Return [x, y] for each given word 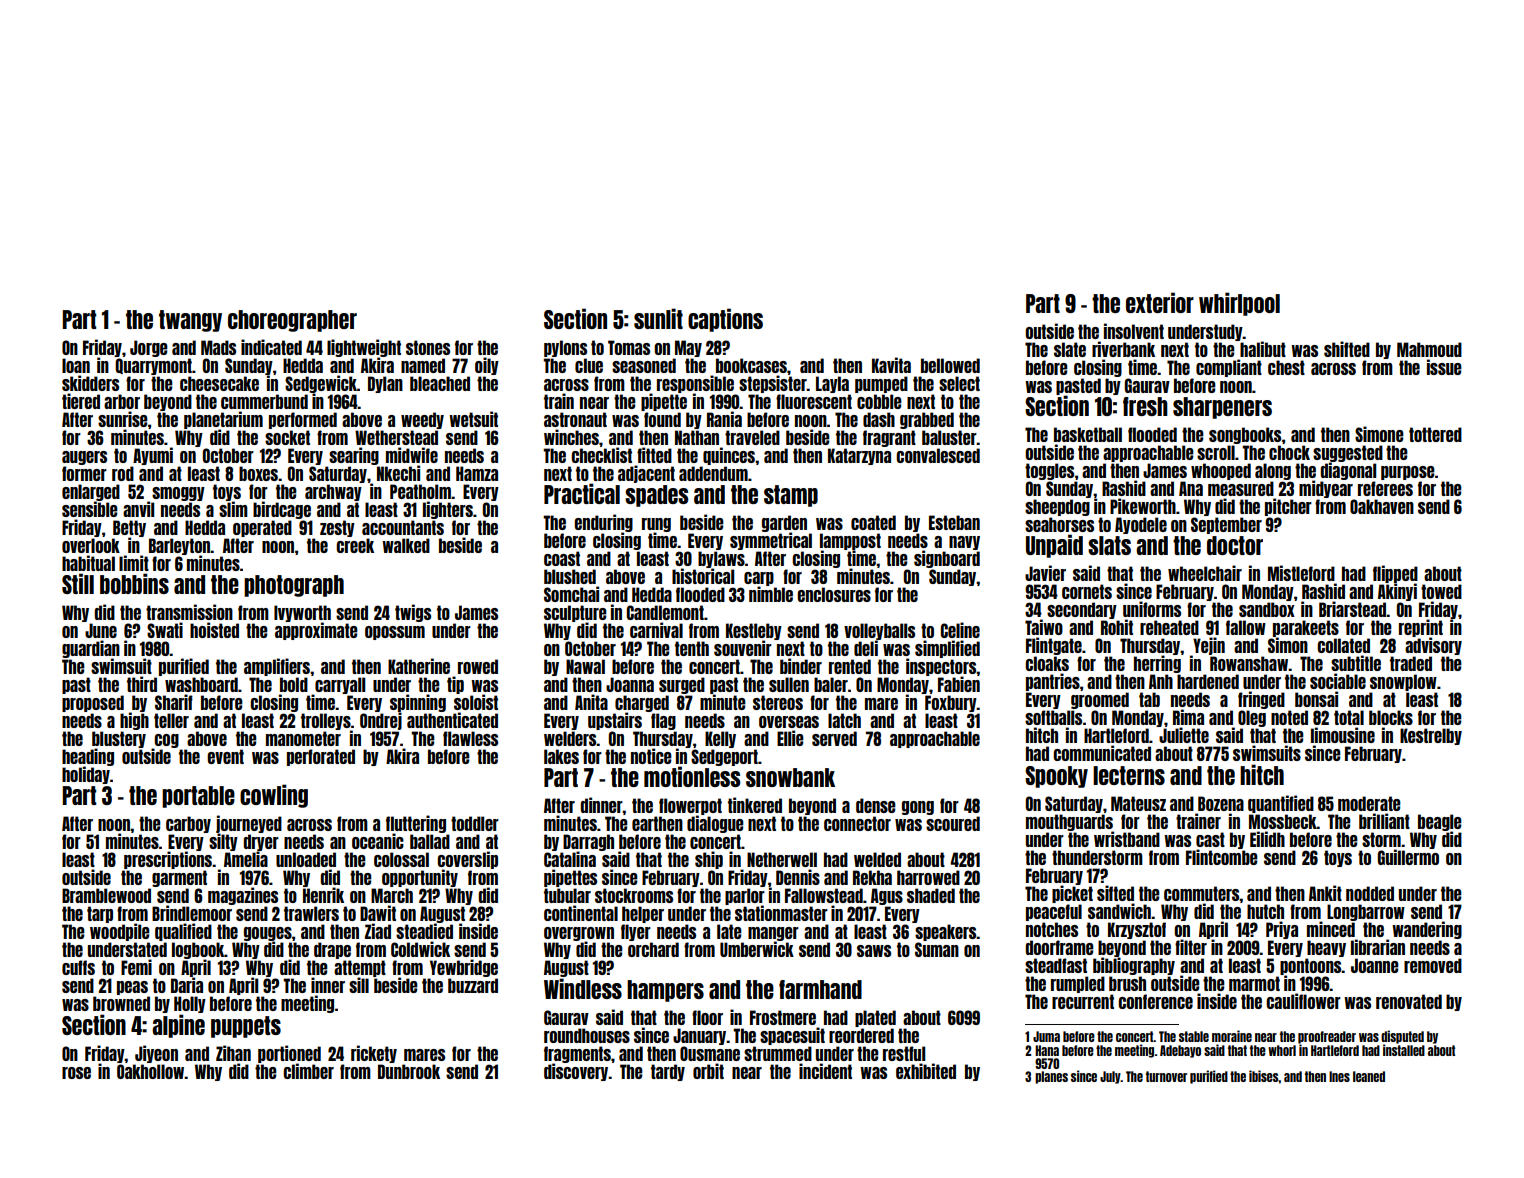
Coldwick [420, 949]
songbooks [1245, 435]
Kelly [720, 739]
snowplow [1403, 682]
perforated [321, 757]
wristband [1127, 839]
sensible [90, 509]
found [662, 419]
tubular [567, 895]
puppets [246, 1027]
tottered [1435, 434]
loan [76, 365]
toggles [1049, 471]
